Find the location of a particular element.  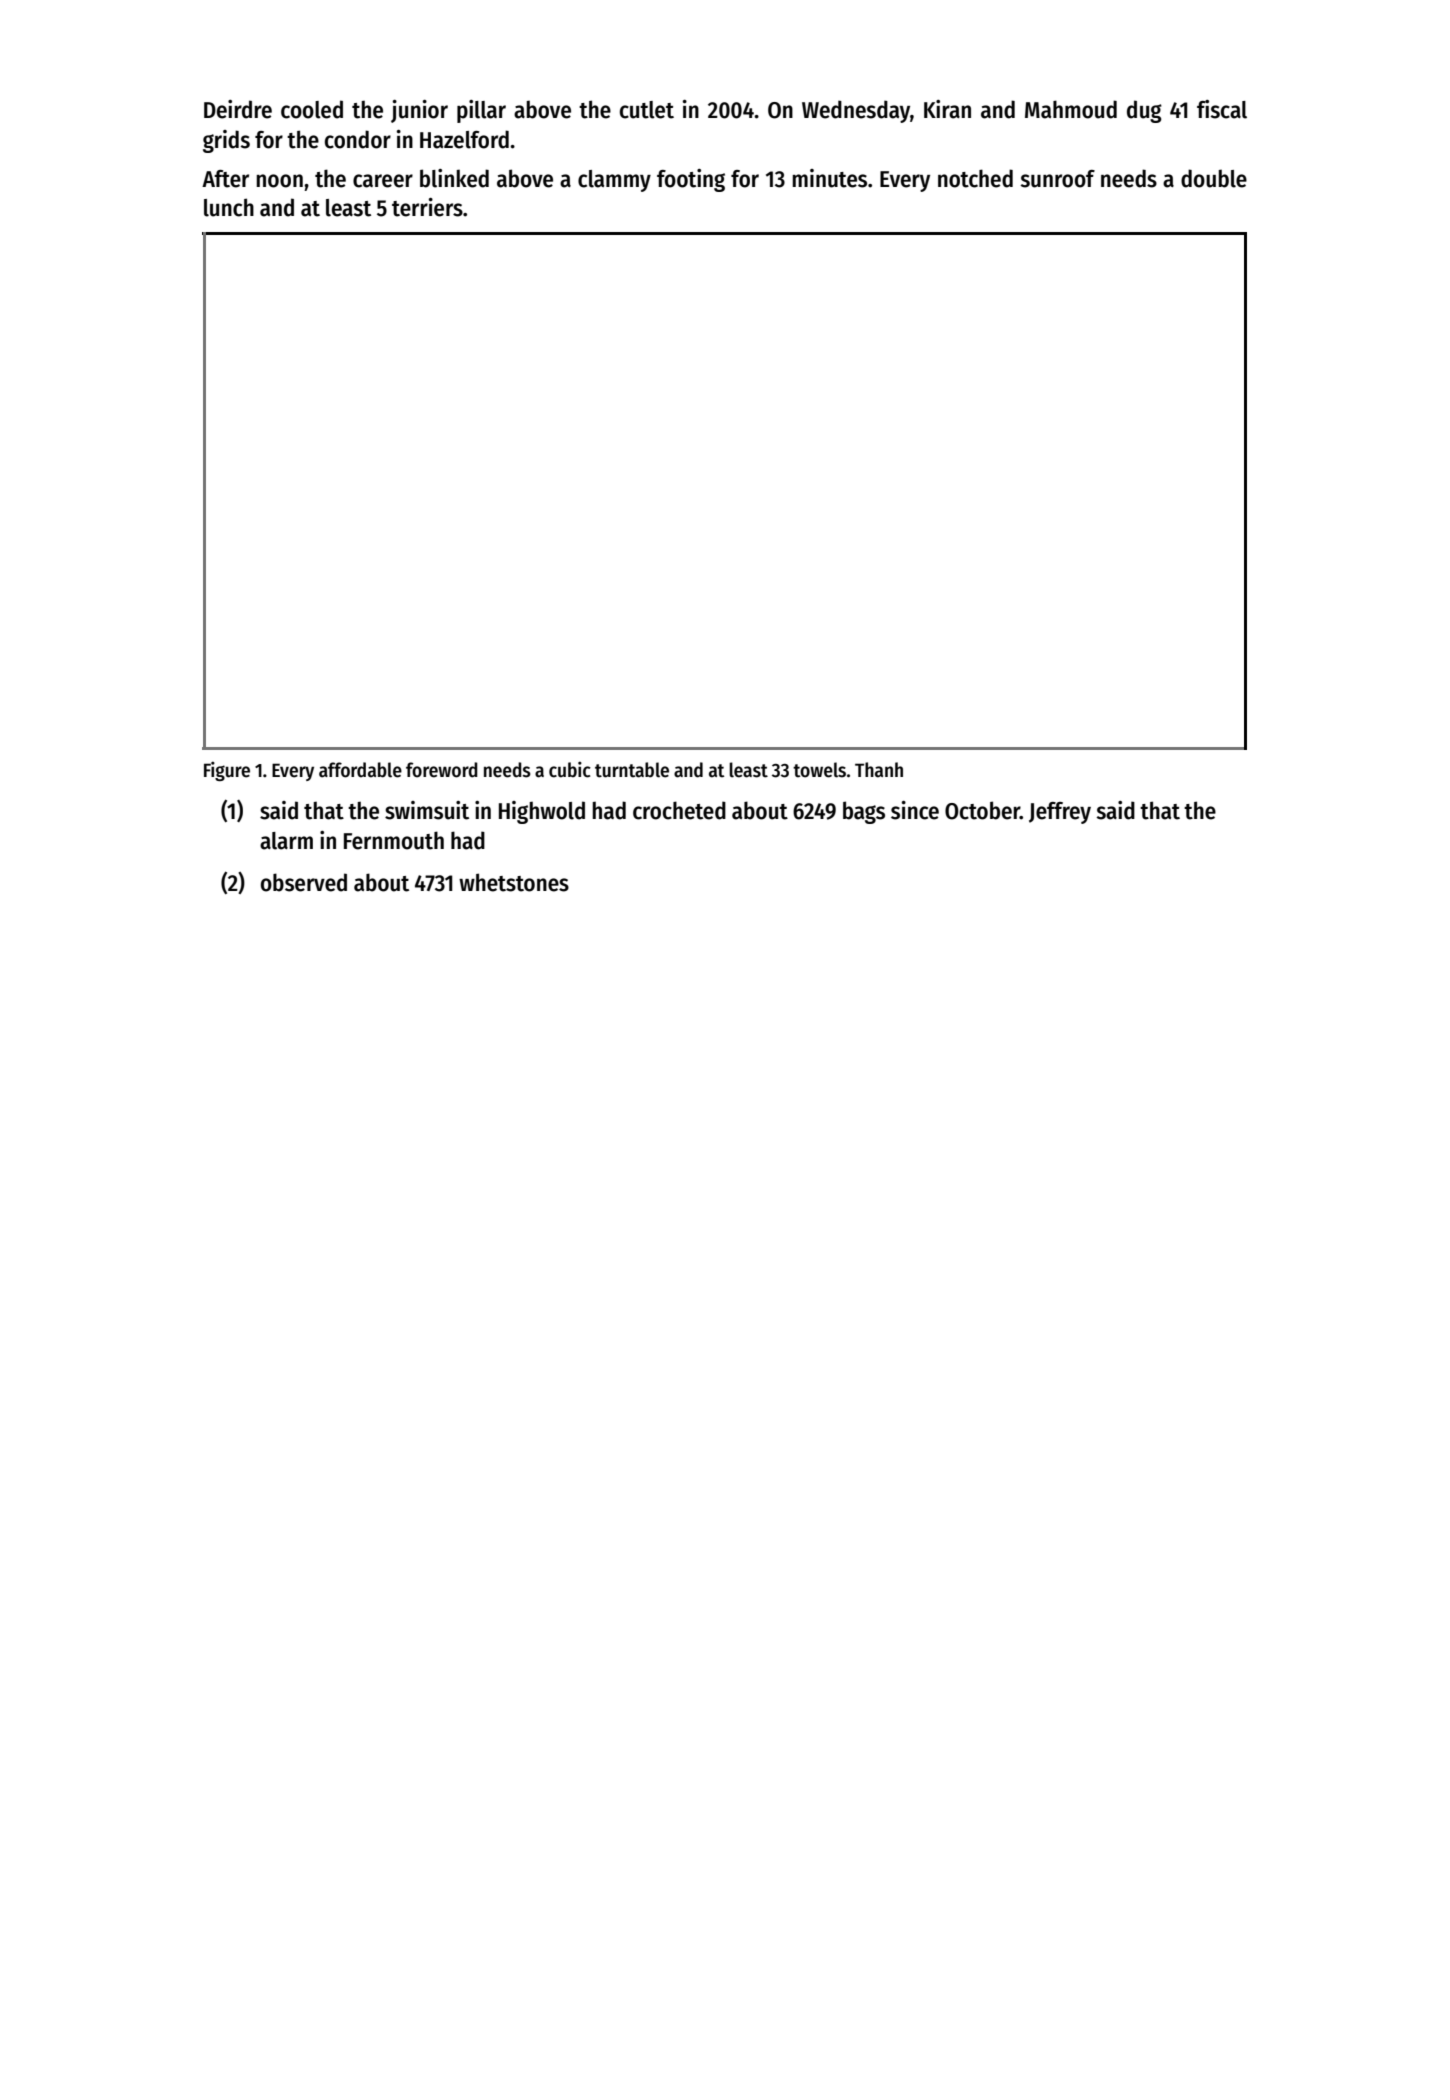

double is located at coordinates (1214, 178).
